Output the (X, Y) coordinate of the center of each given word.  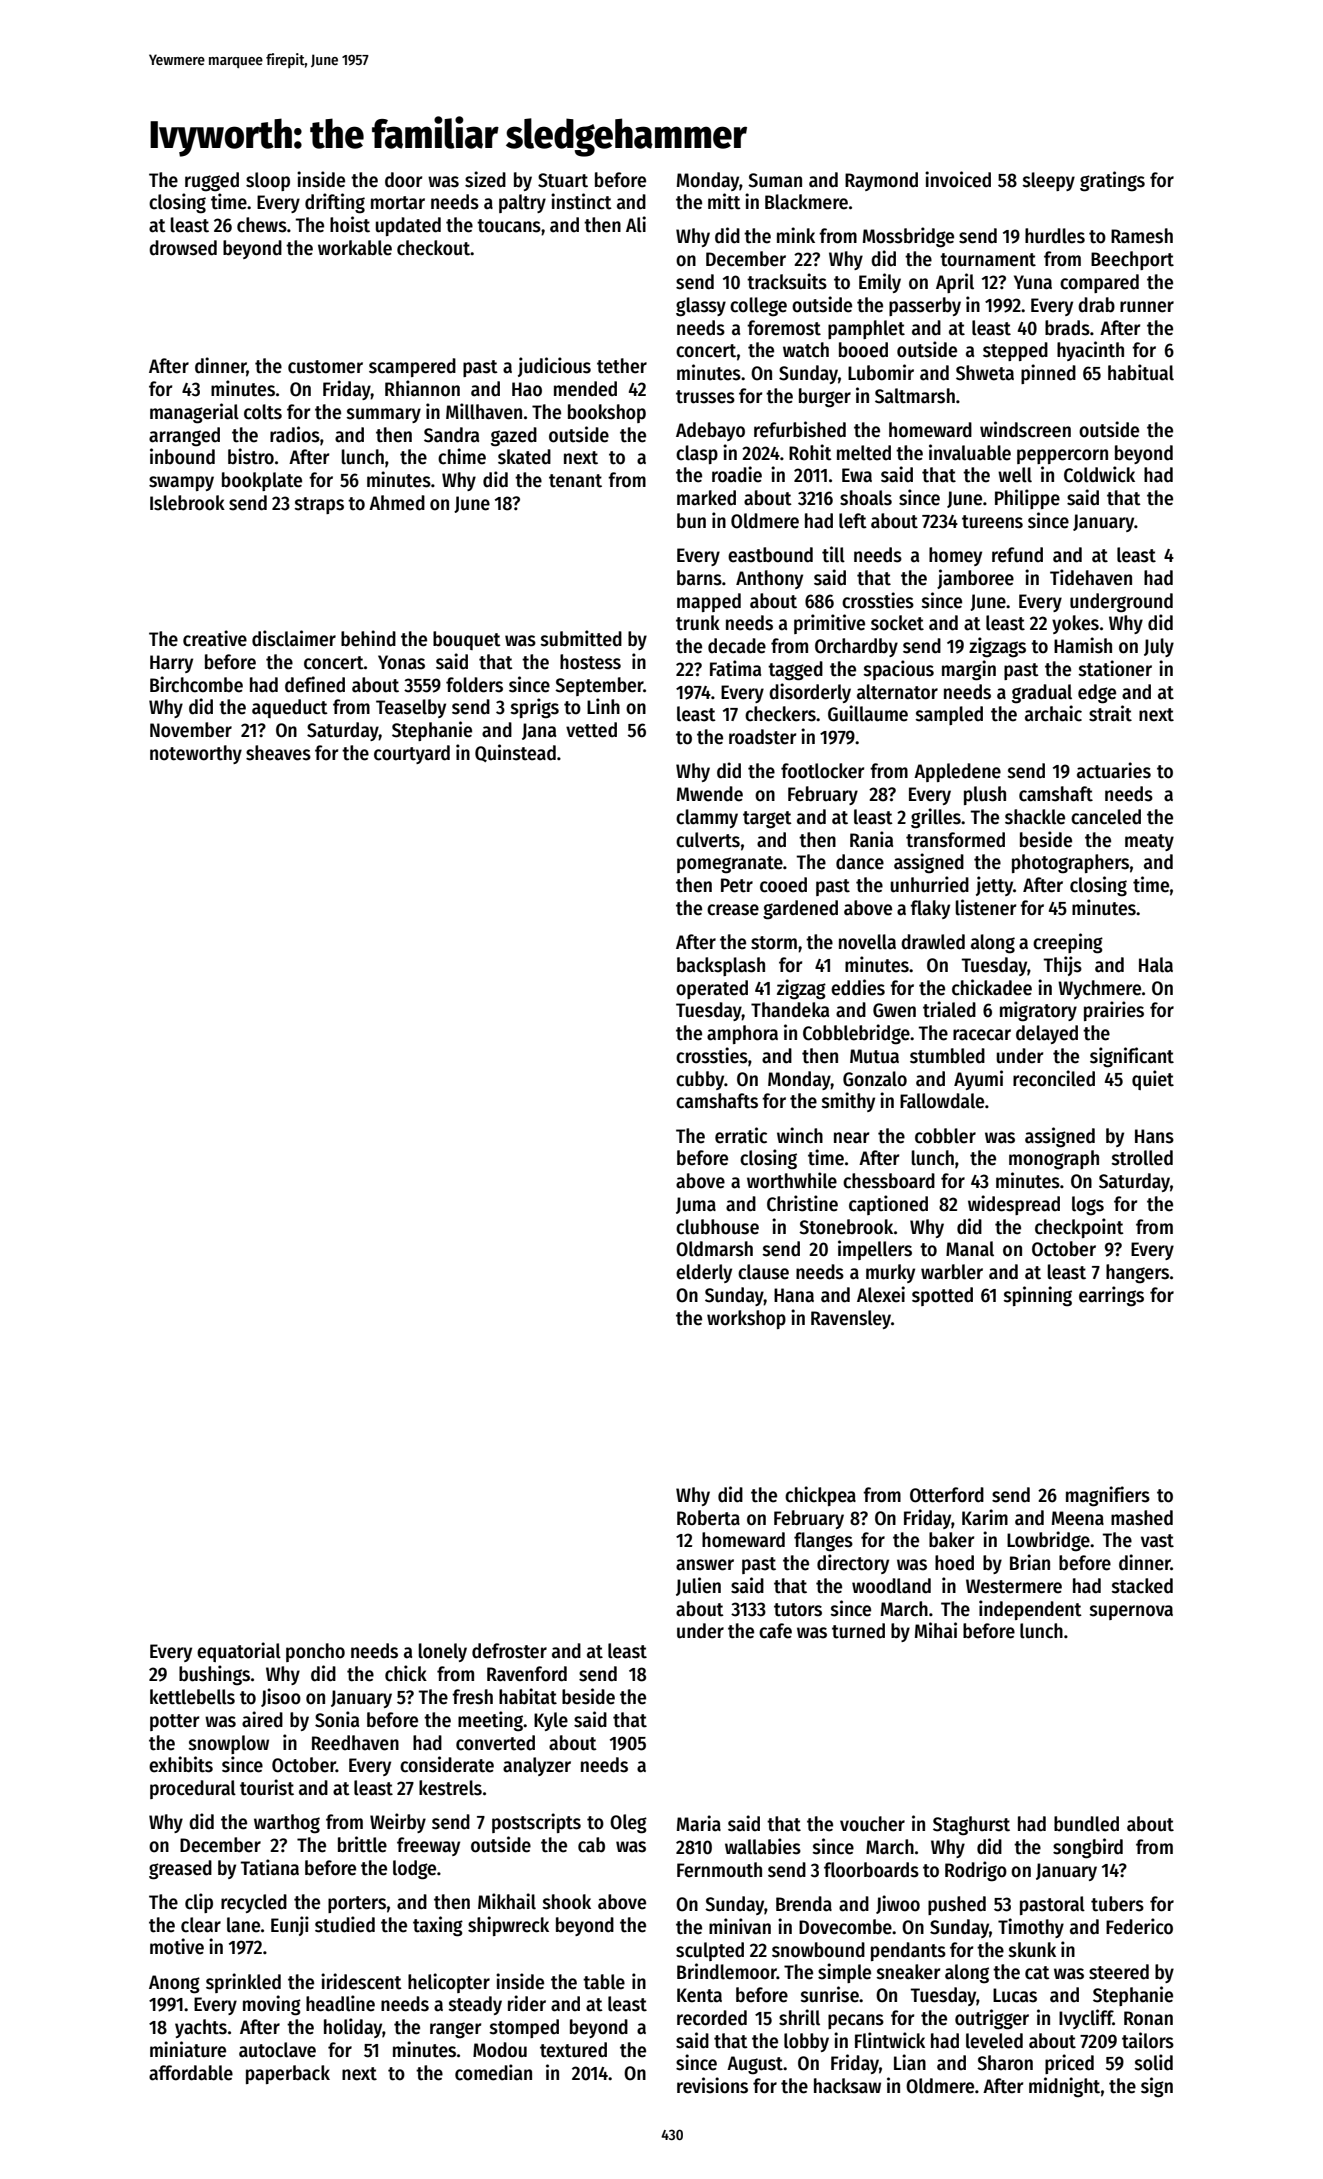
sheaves (278, 753)
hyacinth (1090, 351)
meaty (1149, 842)
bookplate (262, 481)
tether (622, 366)
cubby (700, 1080)
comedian (493, 2072)
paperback (288, 2074)
